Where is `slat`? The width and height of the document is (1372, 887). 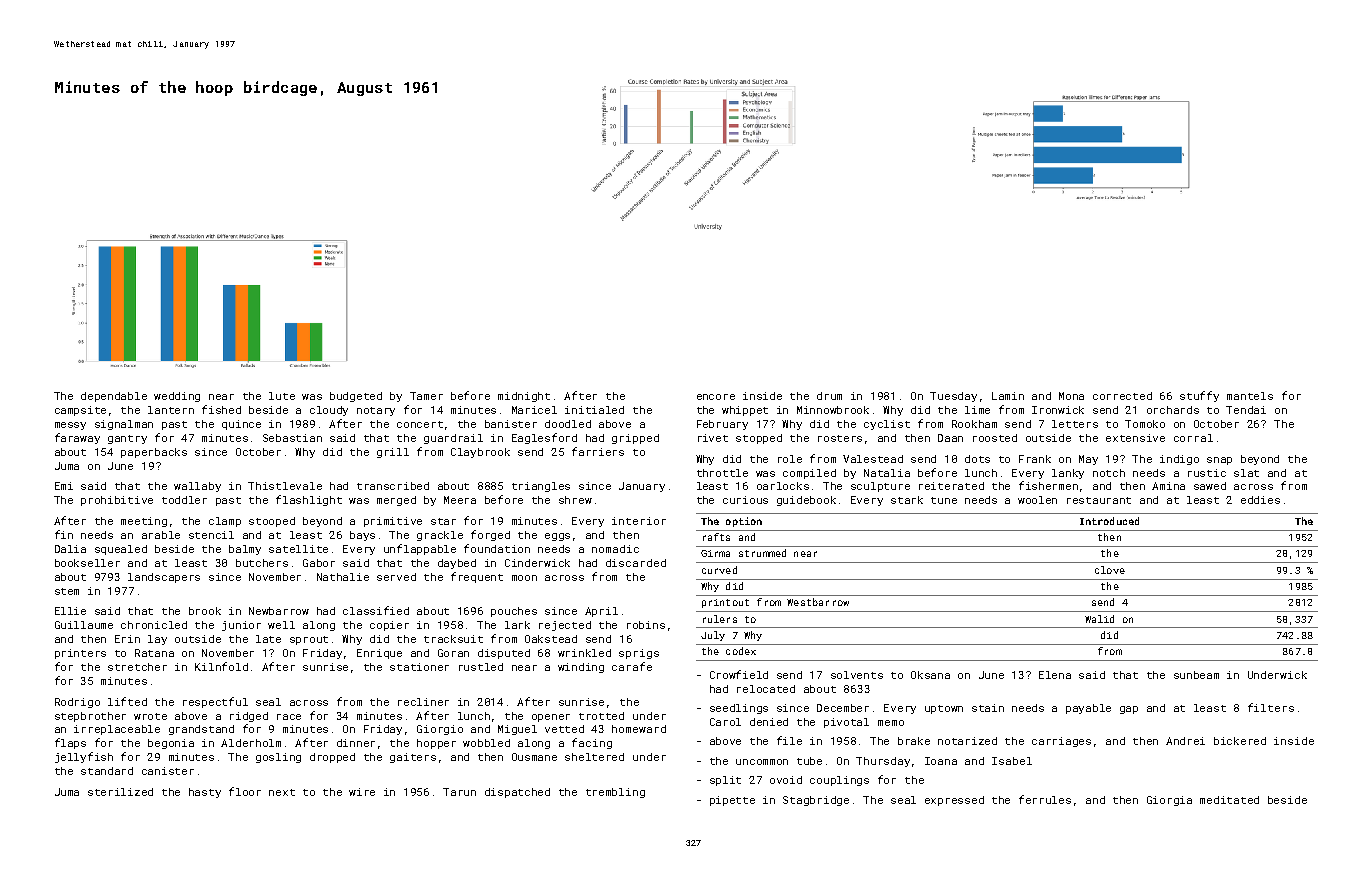
slat is located at coordinates (1246, 473).
